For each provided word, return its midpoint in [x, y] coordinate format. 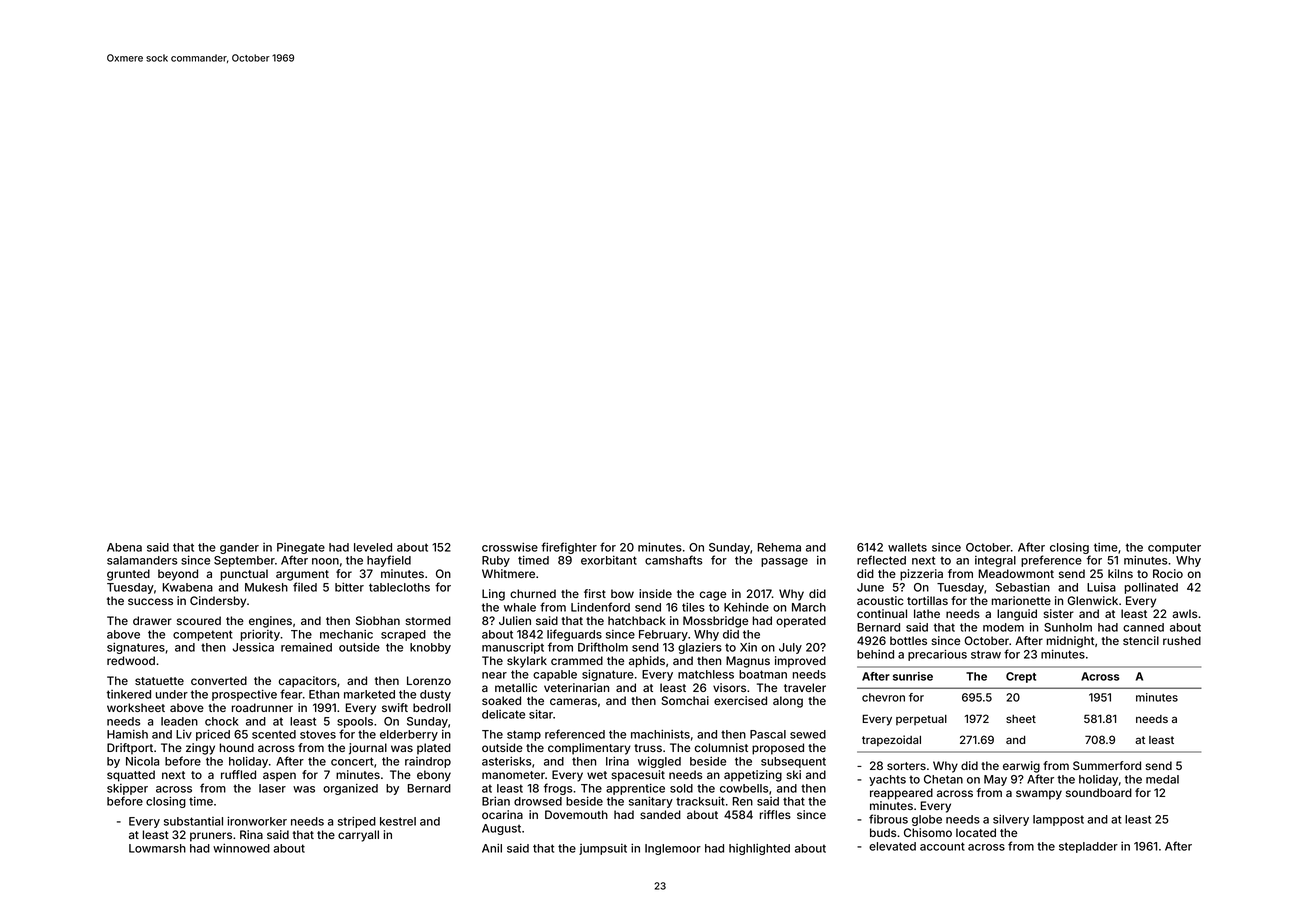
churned [533, 593]
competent [203, 635]
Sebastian [1023, 587]
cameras [573, 701]
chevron [883, 697]
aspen [279, 777]
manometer [513, 775]
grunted [128, 575]
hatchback [637, 620]
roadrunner [262, 707]
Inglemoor [673, 849]
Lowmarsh [157, 848]
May [995, 780]
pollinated [1151, 588]
